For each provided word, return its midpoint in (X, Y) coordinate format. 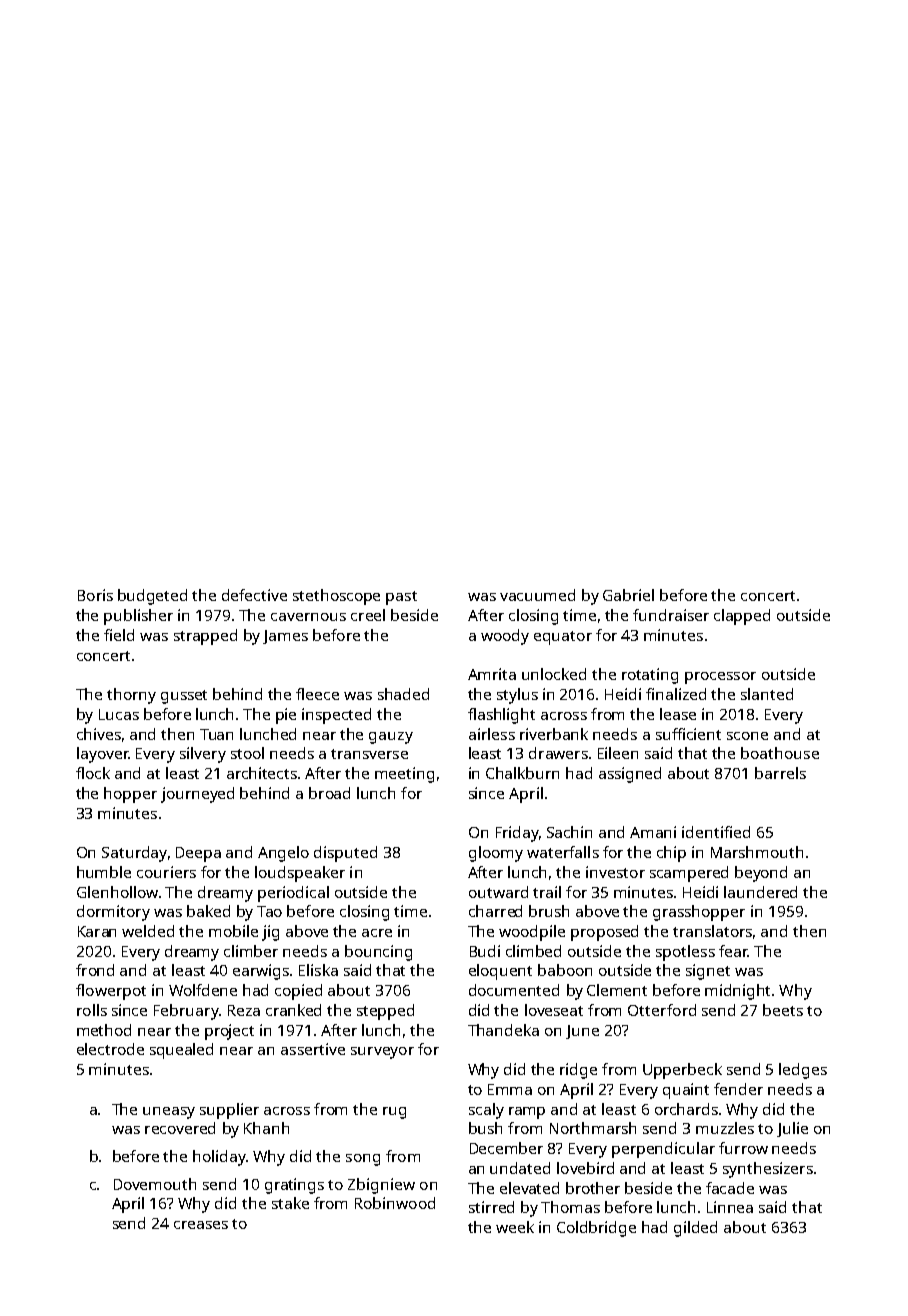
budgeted (152, 597)
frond (95, 970)
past (401, 598)
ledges (803, 1071)
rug (394, 1113)
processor (720, 678)
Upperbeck (682, 1071)
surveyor (382, 1053)
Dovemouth (155, 1184)
